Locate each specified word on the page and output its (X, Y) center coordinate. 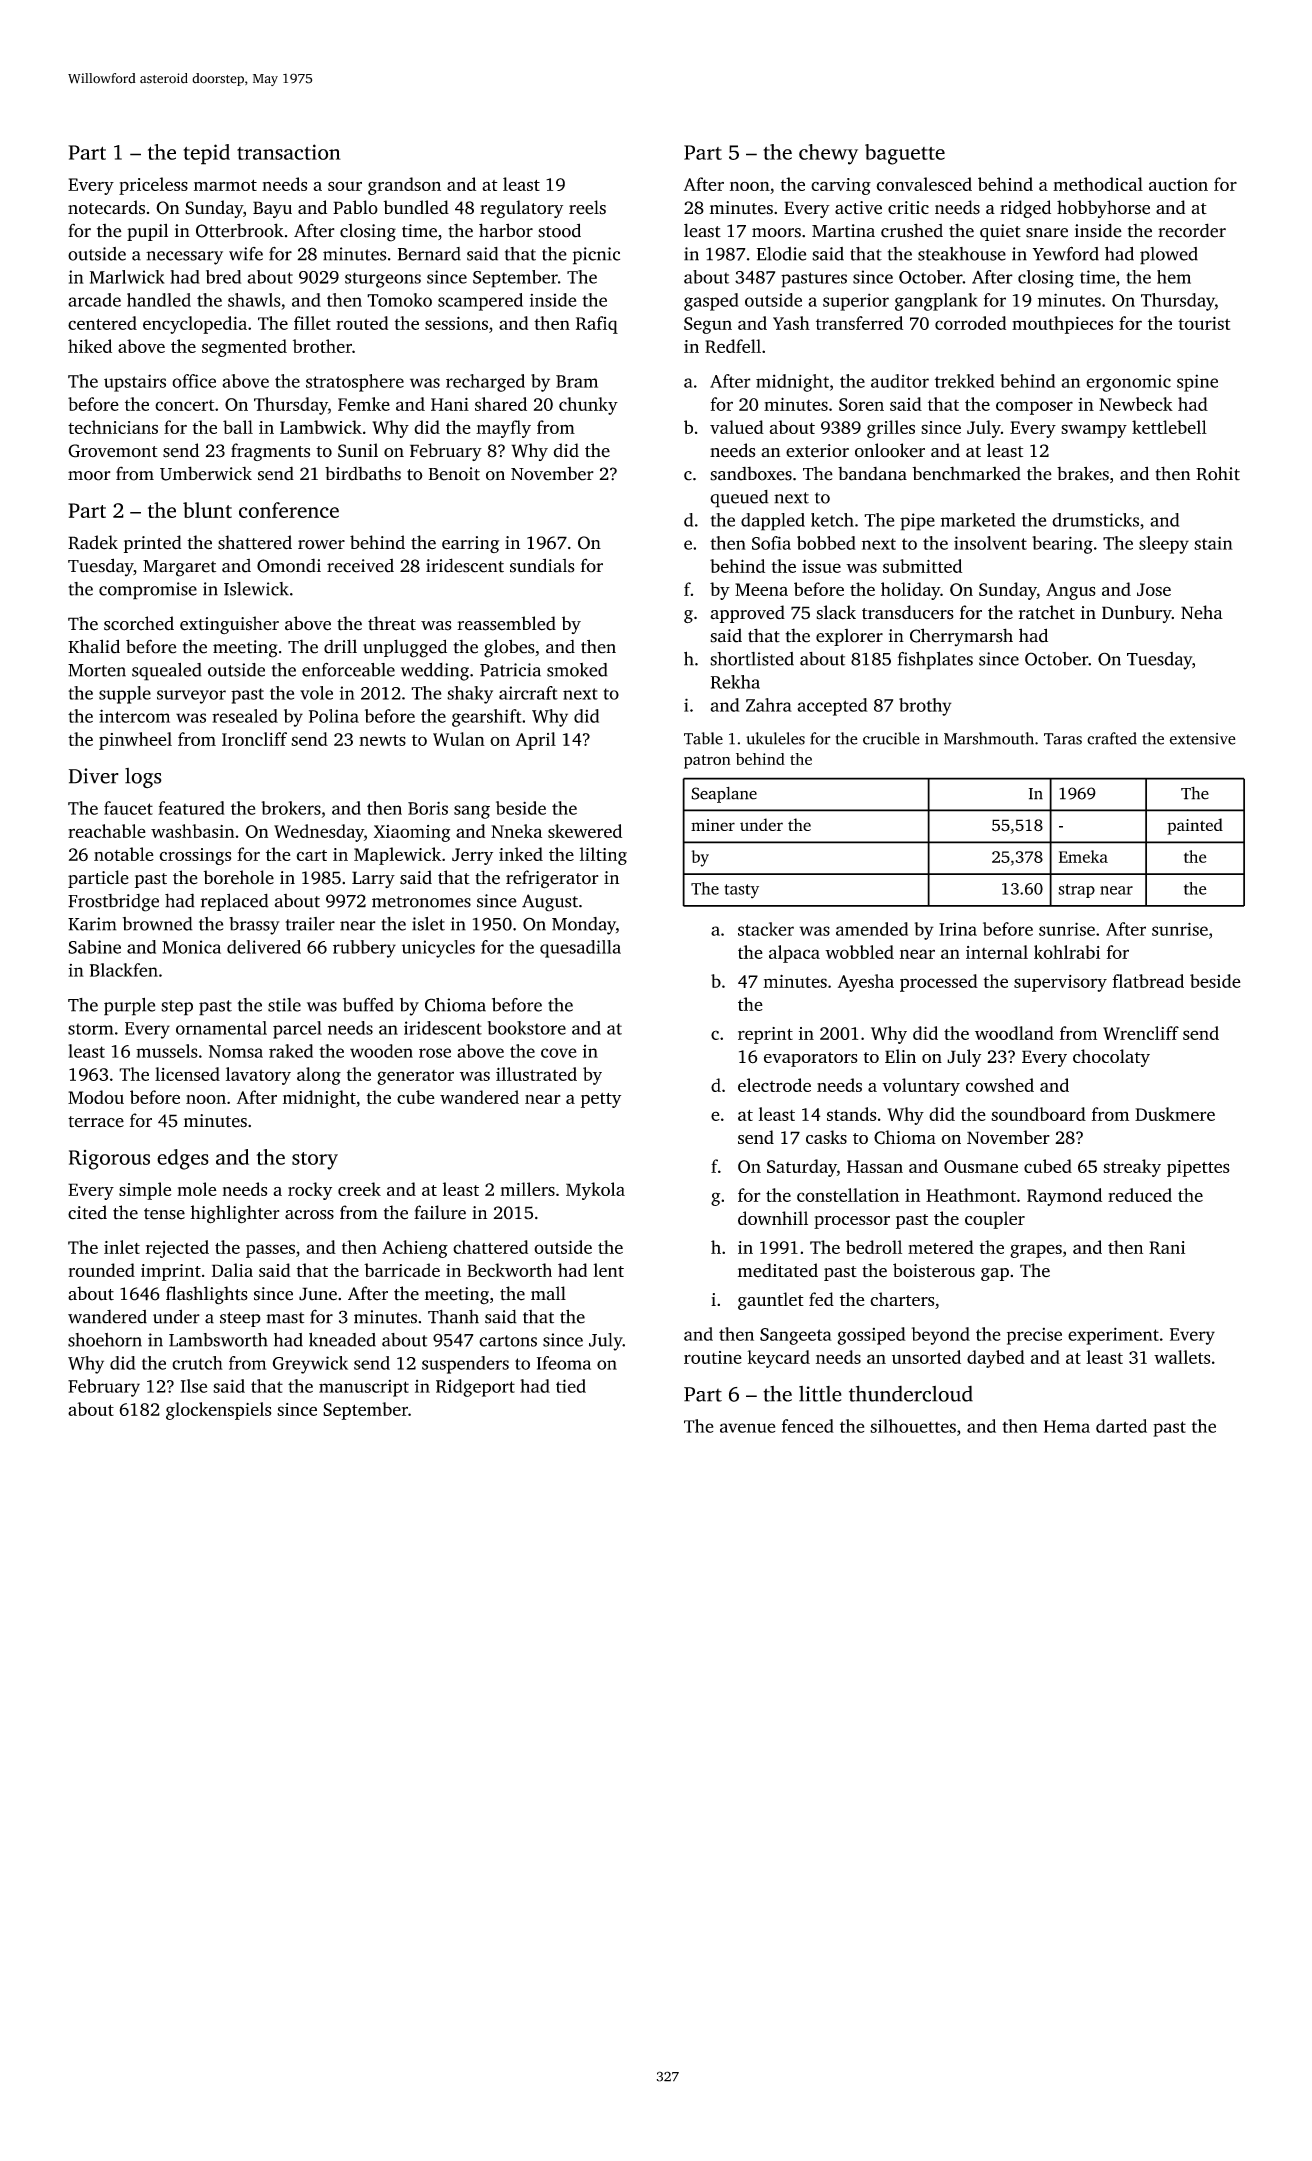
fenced (808, 1426)
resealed (245, 716)
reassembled (506, 623)
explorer (849, 637)
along (319, 1076)
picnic (596, 256)
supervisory (1060, 983)
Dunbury (1137, 614)
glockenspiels (219, 1411)
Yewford (1066, 253)
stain (1213, 543)
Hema (1067, 1426)
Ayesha (866, 983)
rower (321, 545)
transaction (289, 152)
